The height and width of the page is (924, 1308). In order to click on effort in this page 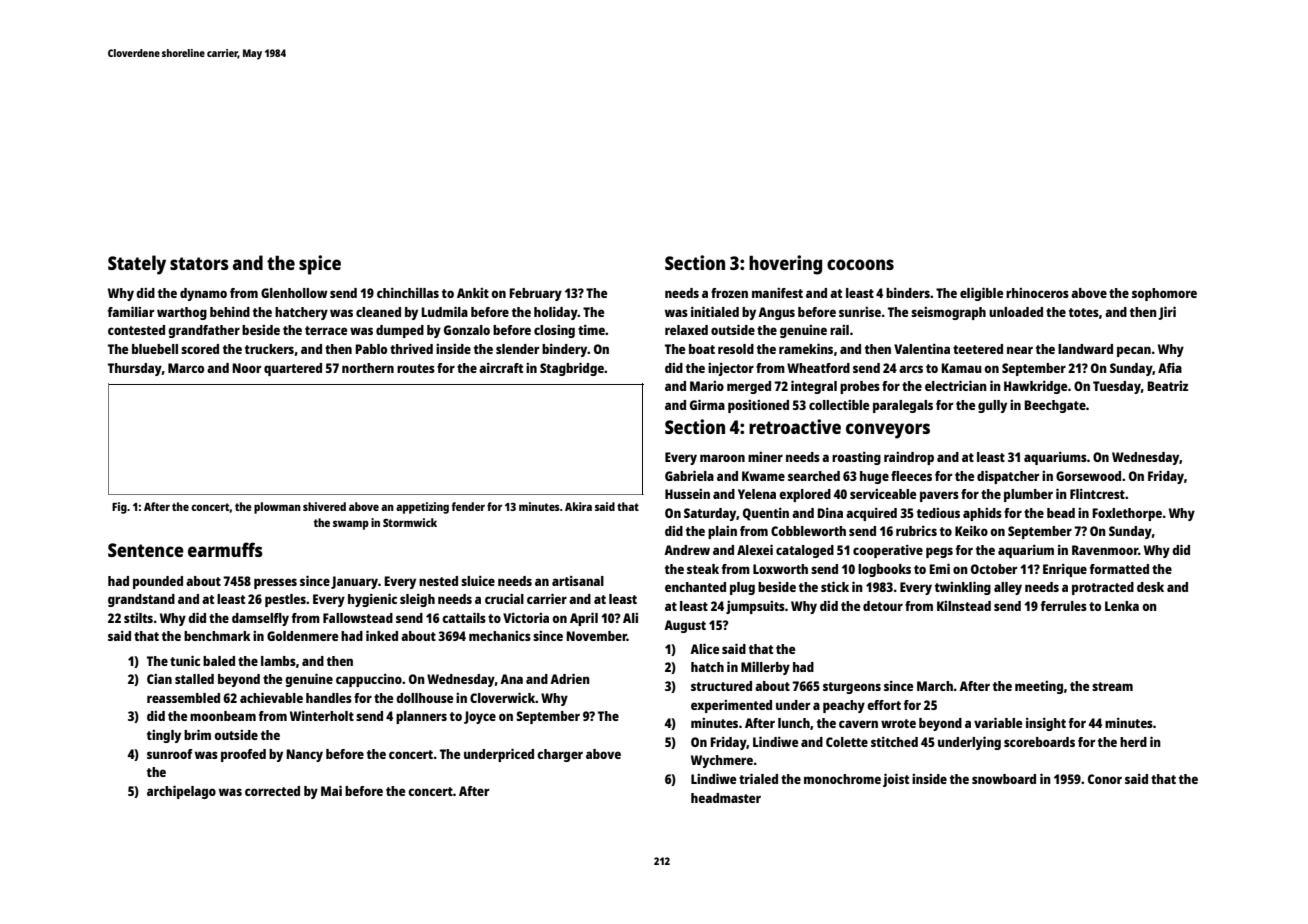, I will do `click(884, 705)`.
